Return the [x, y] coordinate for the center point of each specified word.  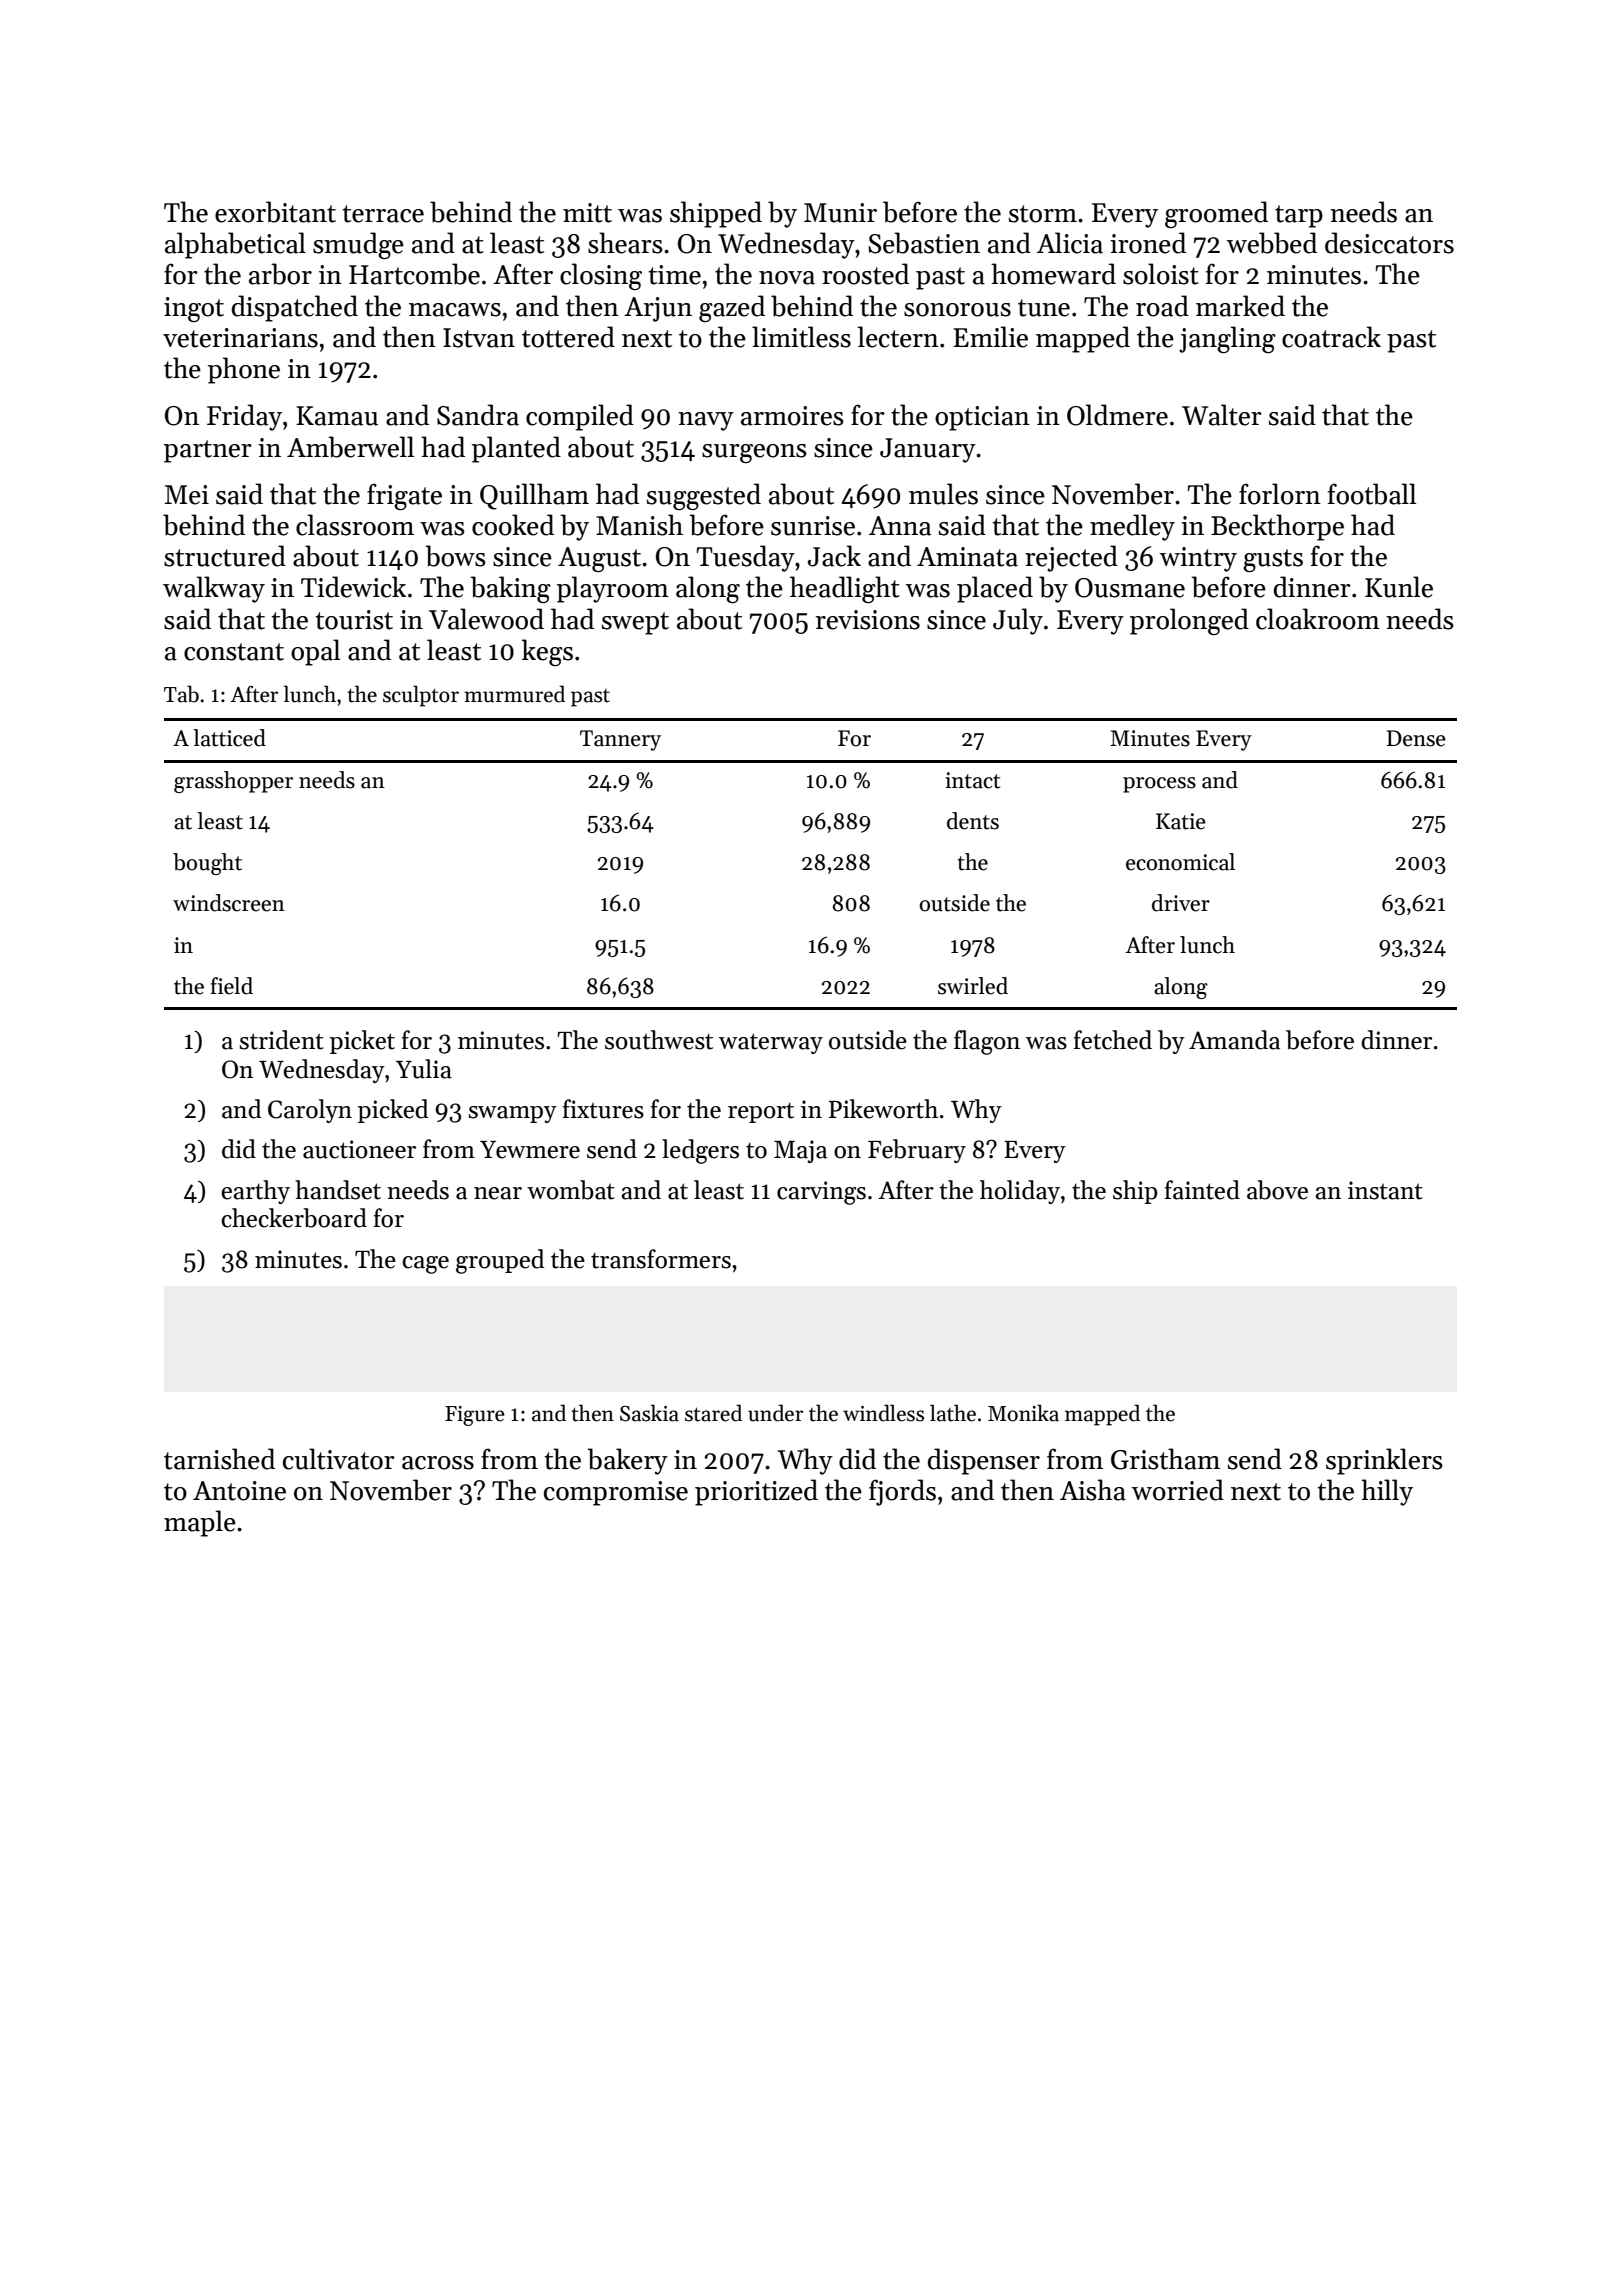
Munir [840, 213]
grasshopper [233, 782]
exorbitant [275, 212]
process [1159, 785]
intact [972, 780]
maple [200, 1523]
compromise [616, 1493]
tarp [1299, 216]
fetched [1113, 1040]
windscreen [229, 903]
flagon [987, 1042]
